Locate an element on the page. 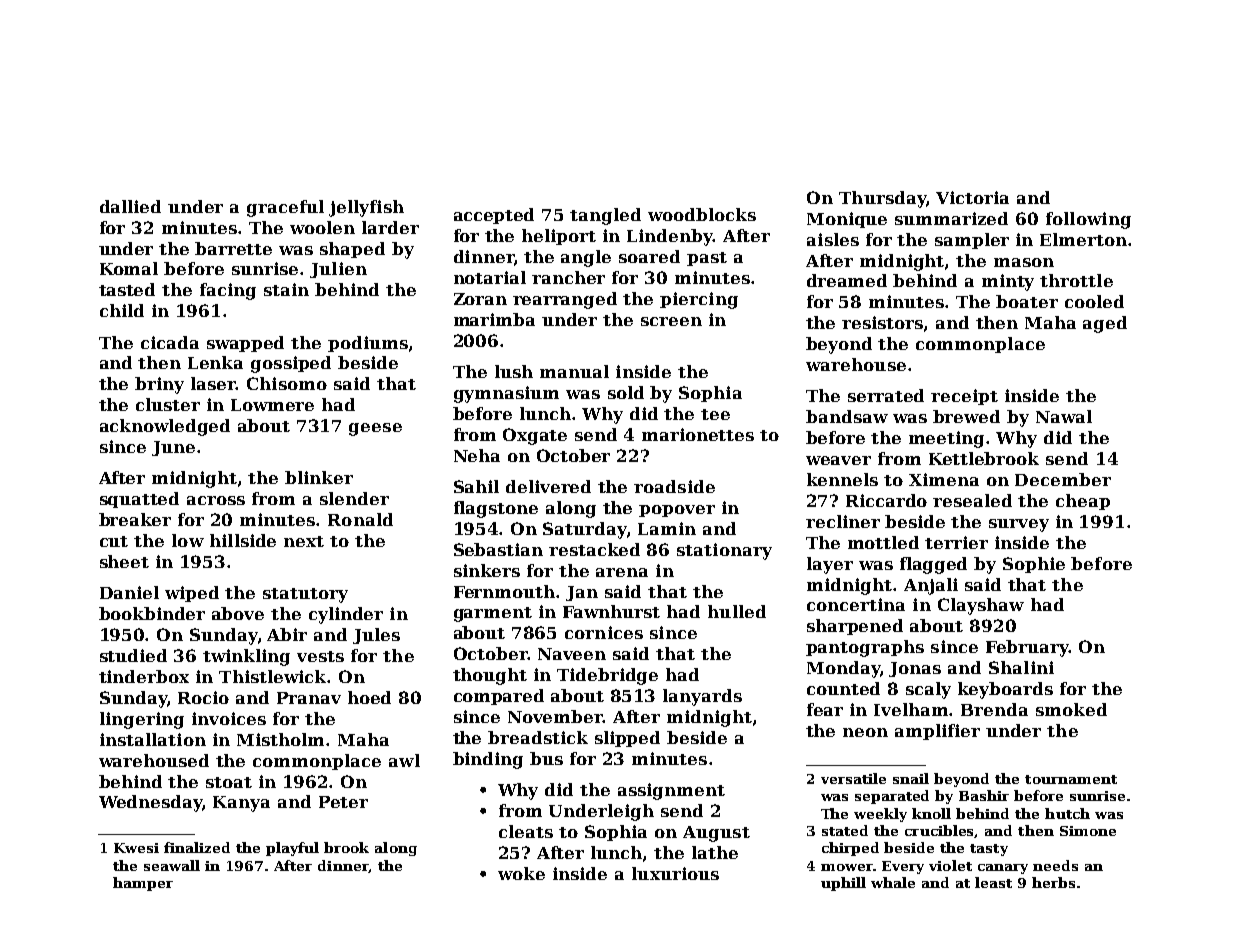 The image size is (1233, 952). Thursday is located at coordinates (882, 199).
